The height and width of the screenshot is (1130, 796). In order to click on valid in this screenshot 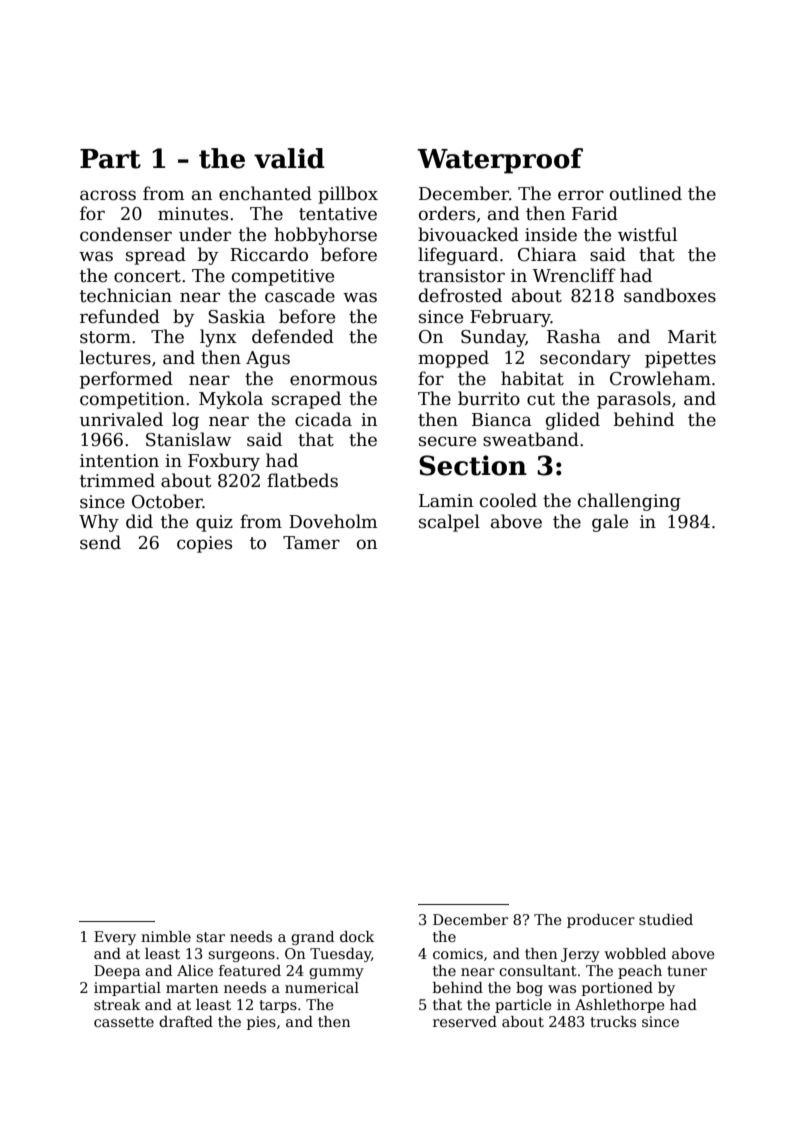, I will do `click(289, 158)`.
